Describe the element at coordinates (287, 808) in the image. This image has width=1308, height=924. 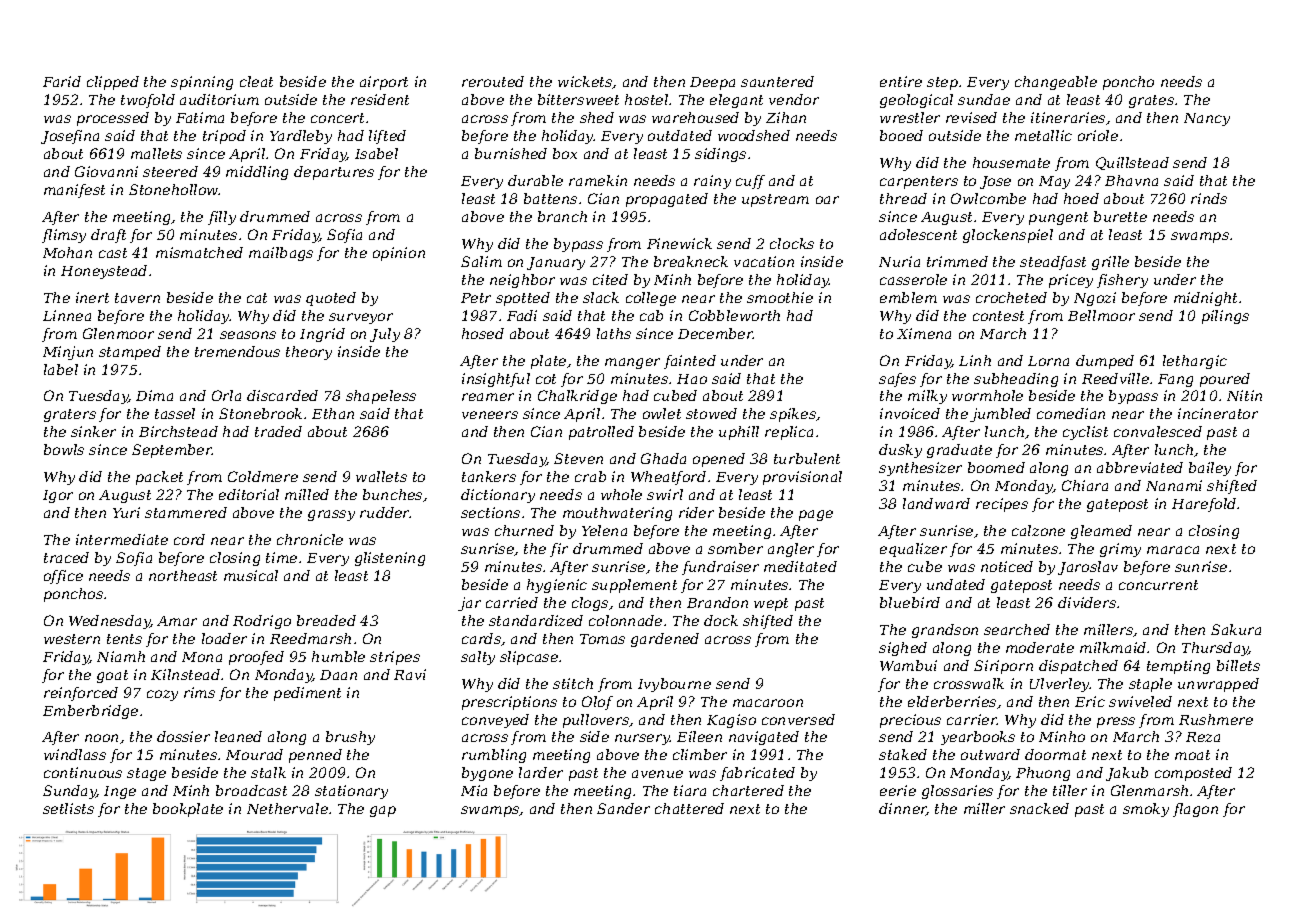
I see `Nethervale` at that location.
